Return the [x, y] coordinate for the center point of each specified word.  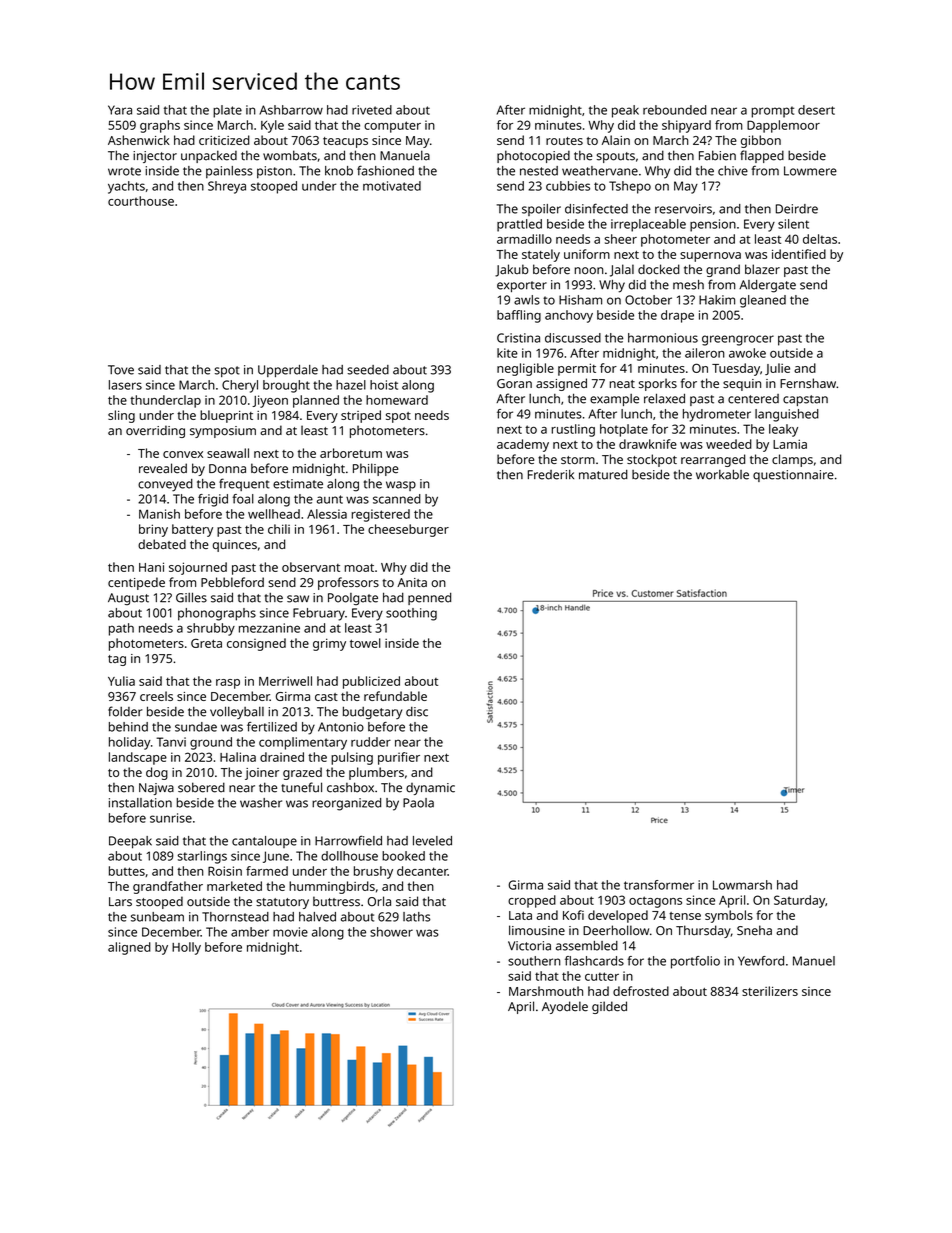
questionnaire [793, 476]
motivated [392, 186]
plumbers [376, 773]
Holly [186, 948]
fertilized [272, 727]
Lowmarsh [742, 885]
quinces [235, 546]
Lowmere [810, 171]
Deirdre [797, 209]
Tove [121, 370]
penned [429, 598]
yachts [126, 187]
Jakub [512, 270]
